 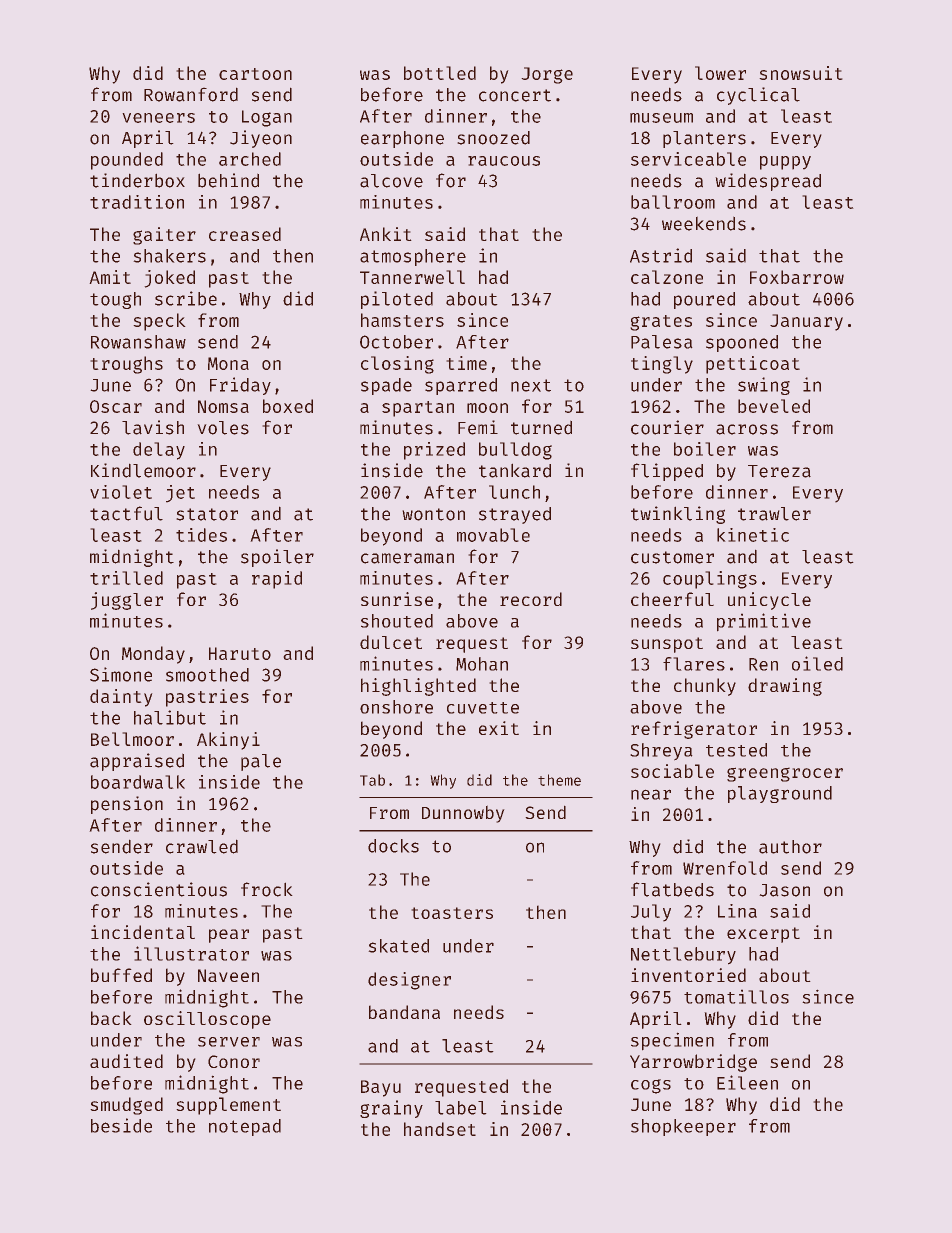 I want to click on shopkeeper, so click(x=683, y=1127).
